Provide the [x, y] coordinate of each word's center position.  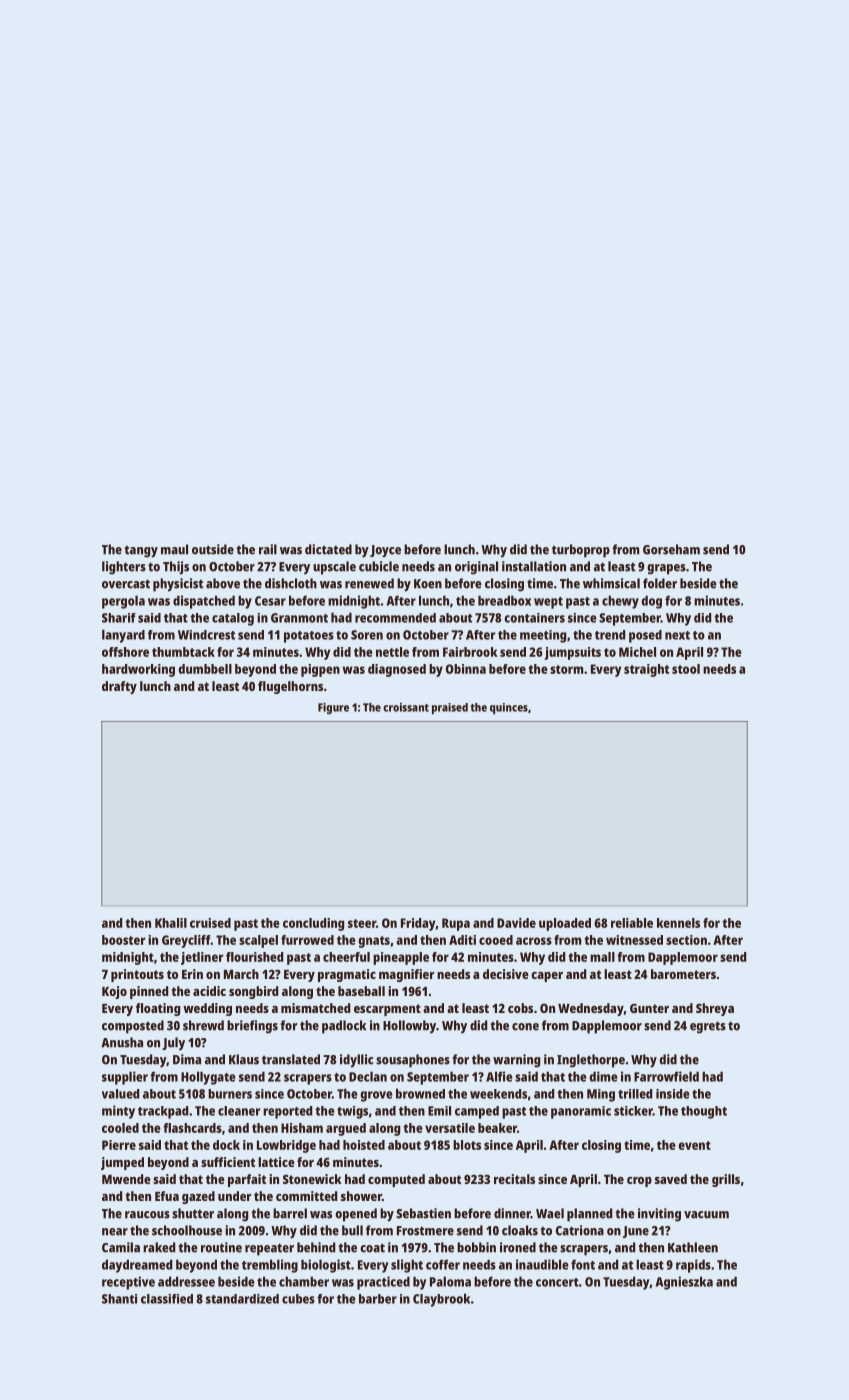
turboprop [581, 551]
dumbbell [205, 669]
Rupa [456, 924]
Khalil [171, 923]
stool [686, 669]
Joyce [385, 551]
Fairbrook [470, 652]
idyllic [356, 1061]
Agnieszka [684, 1283]
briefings [252, 1027]
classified [167, 1299]
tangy [141, 551]
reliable [632, 923]
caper [547, 977]
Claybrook [441, 1300]
